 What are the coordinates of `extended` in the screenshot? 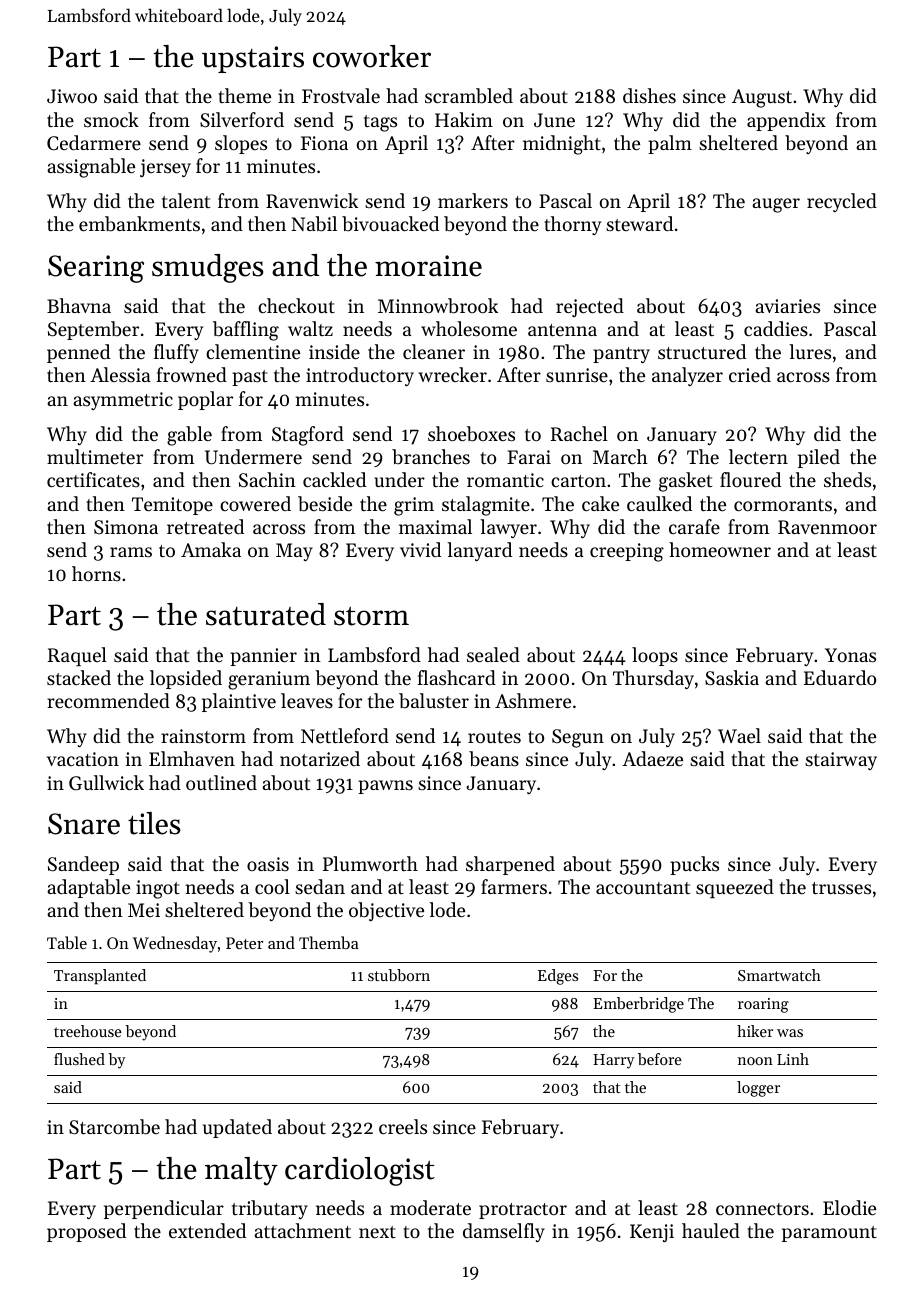 It's located at (207, 1230).
